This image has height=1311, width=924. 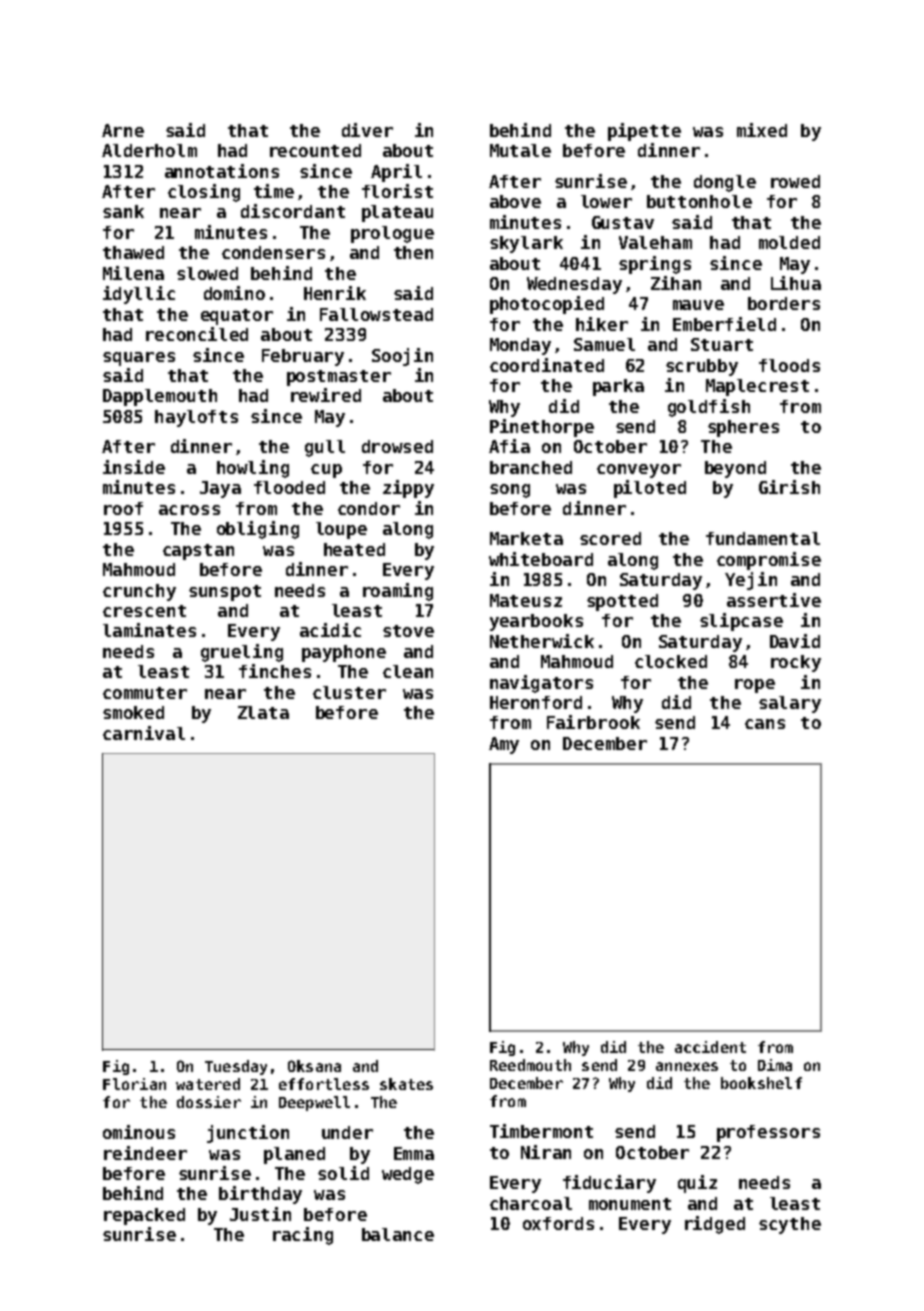 I want to click on song, so click(x=510, y=491).
